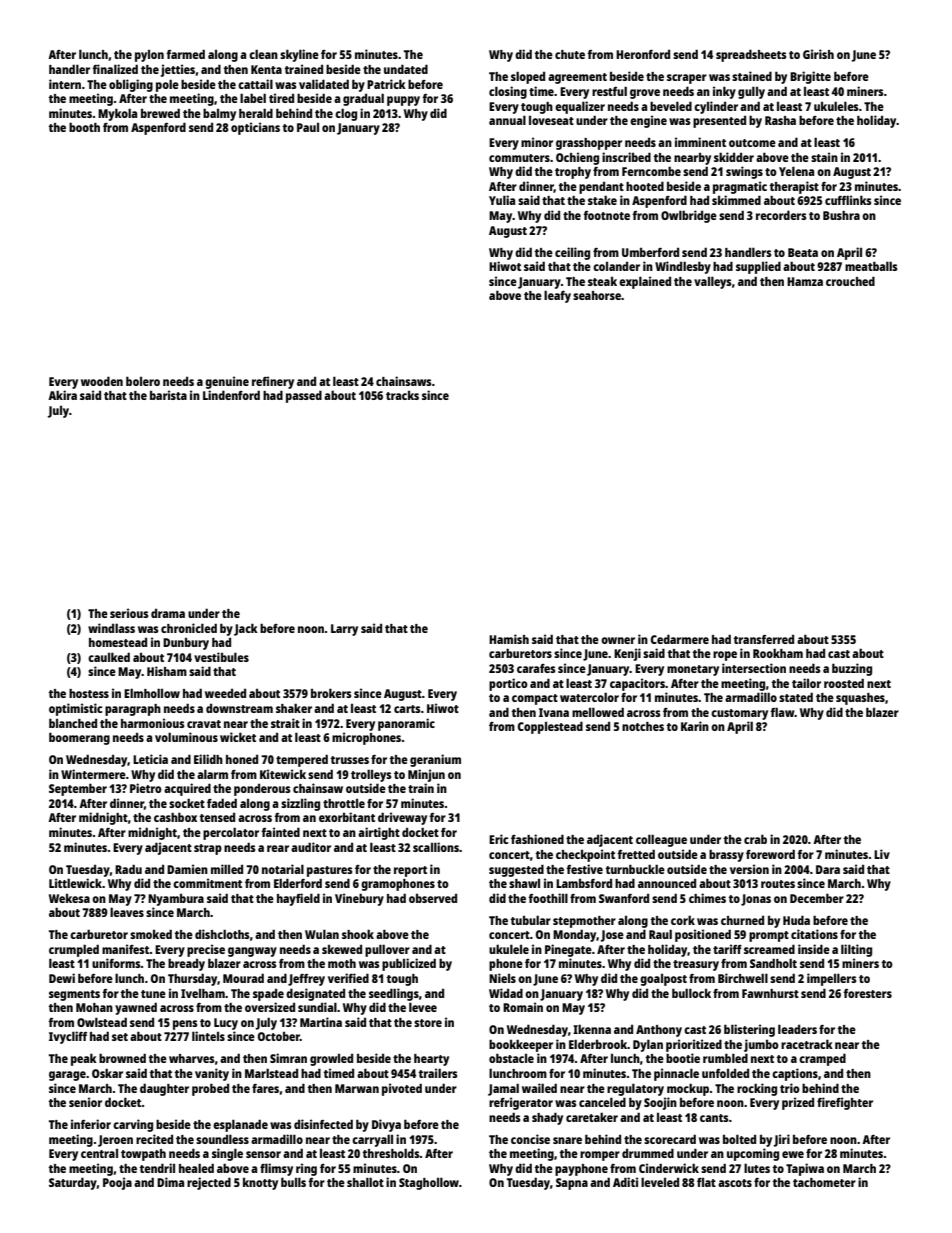  What do you see at coordinates (209, 1183) in the screenshot?
I see `rejected` at bounding box center [209, 1183].
